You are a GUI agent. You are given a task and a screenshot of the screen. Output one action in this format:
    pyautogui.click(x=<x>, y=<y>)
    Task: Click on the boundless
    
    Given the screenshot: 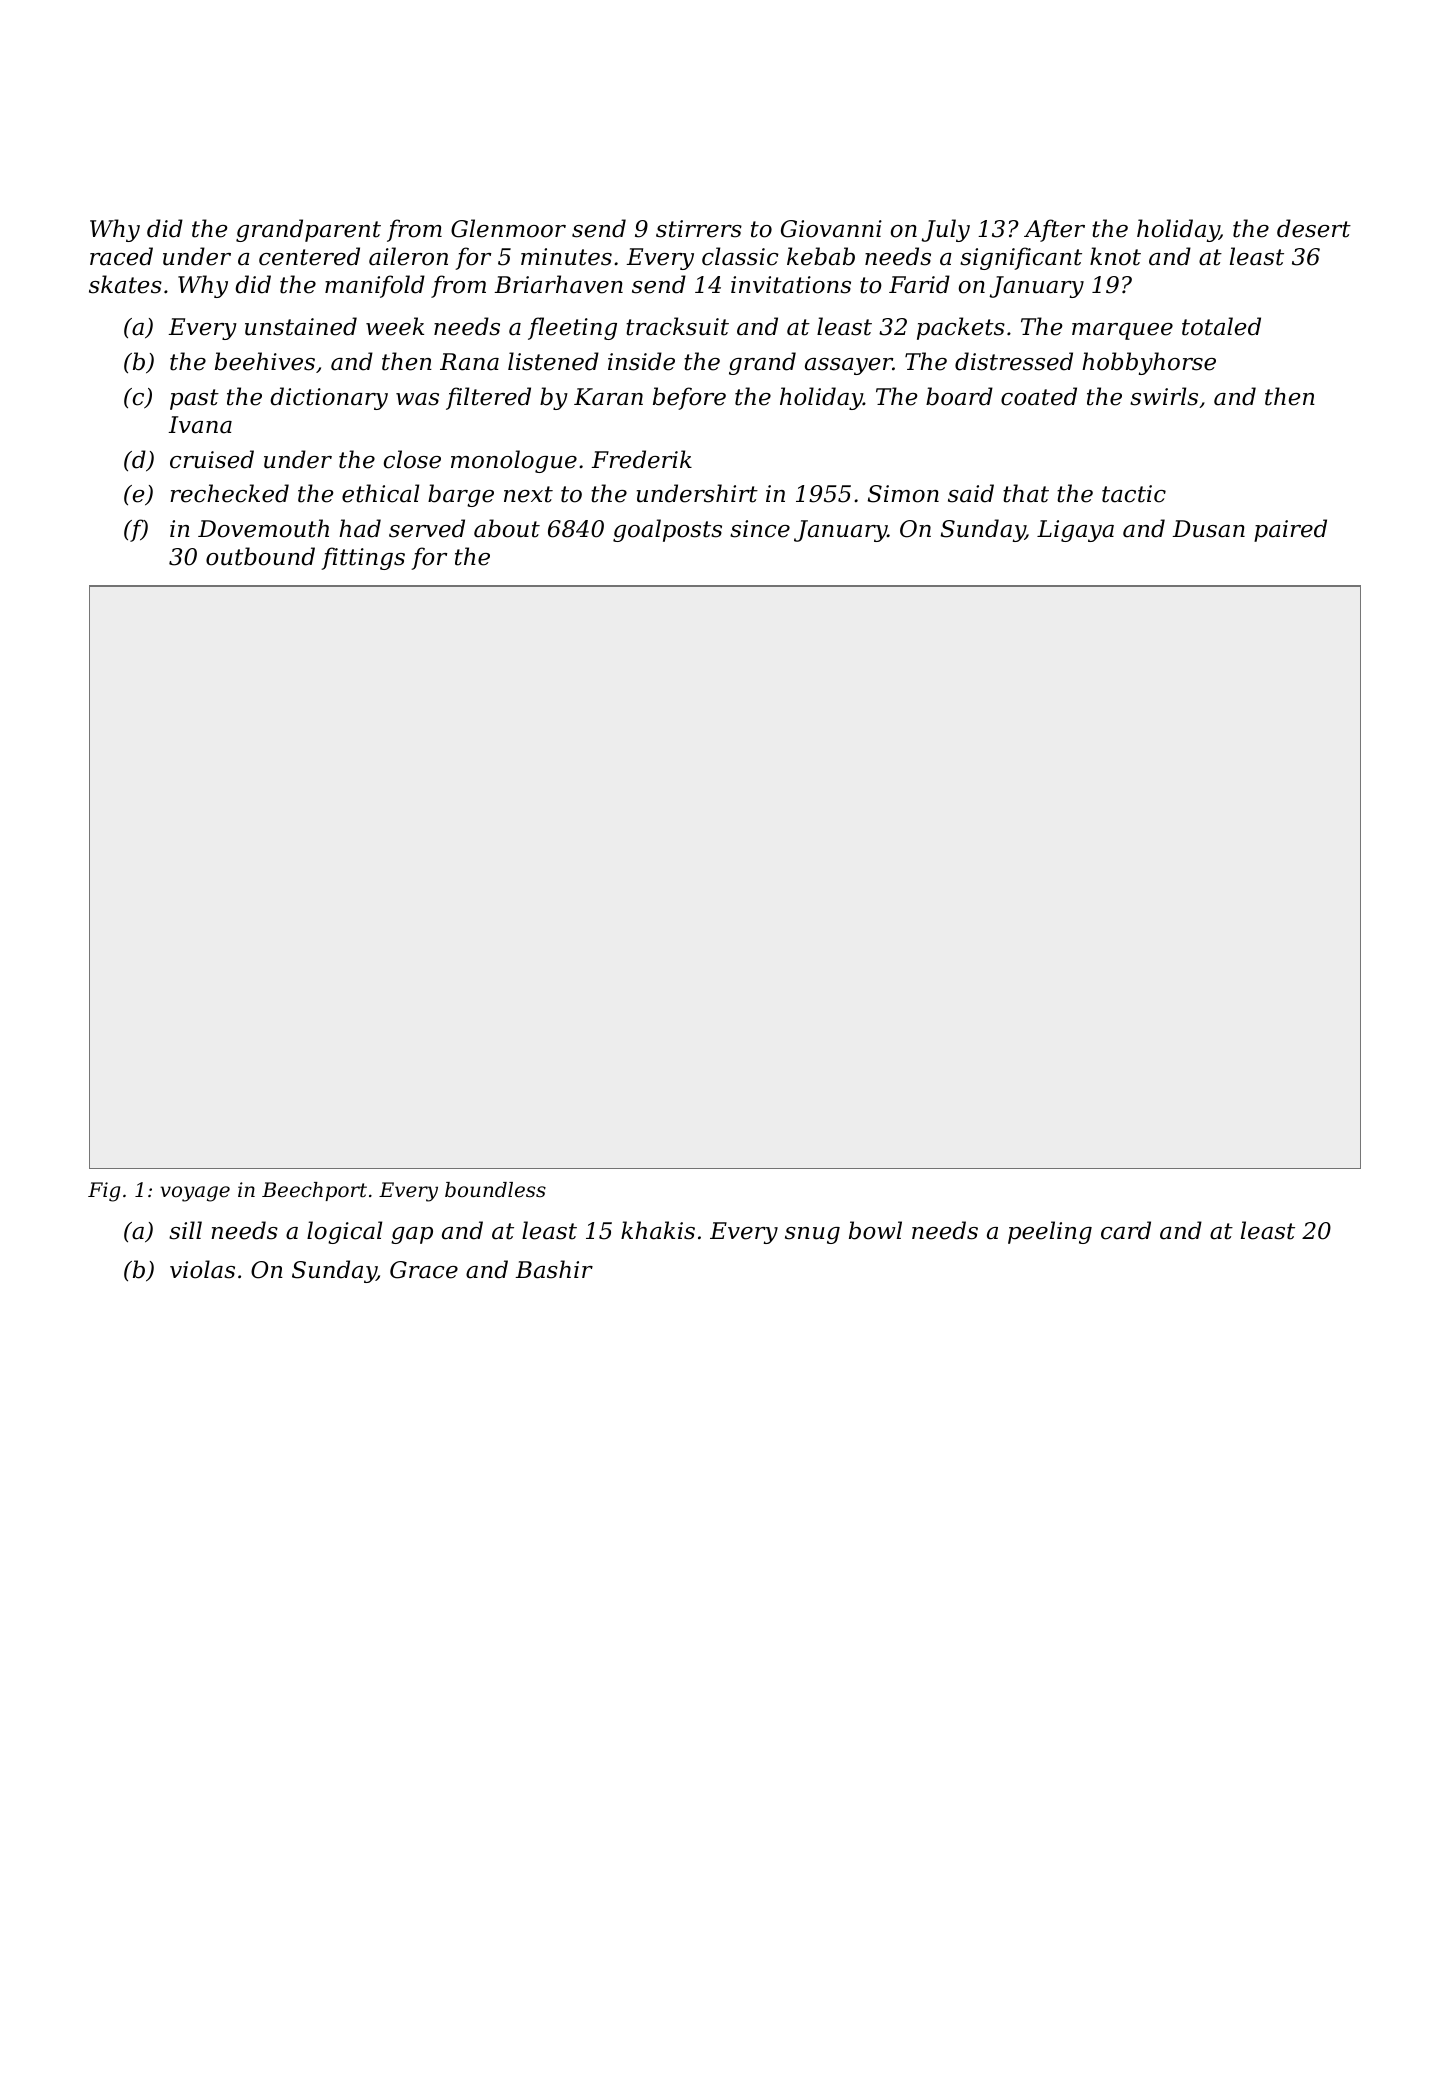 What is the action you would take?
    pyautogui.click(x=495, y=1190)
